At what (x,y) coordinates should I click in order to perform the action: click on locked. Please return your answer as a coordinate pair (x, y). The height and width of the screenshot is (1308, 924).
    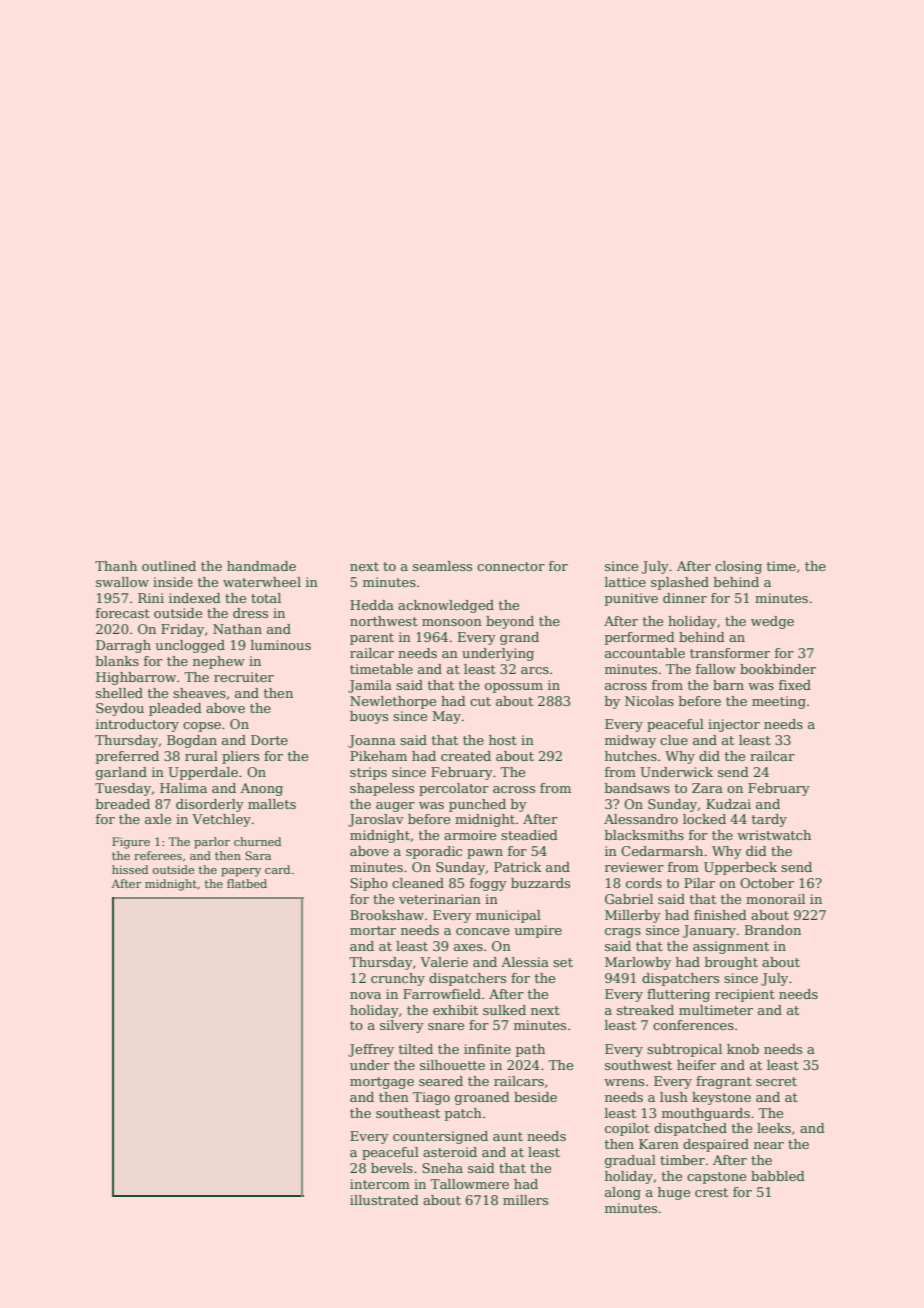
    Looking at the image, I should click on (704, 819).
